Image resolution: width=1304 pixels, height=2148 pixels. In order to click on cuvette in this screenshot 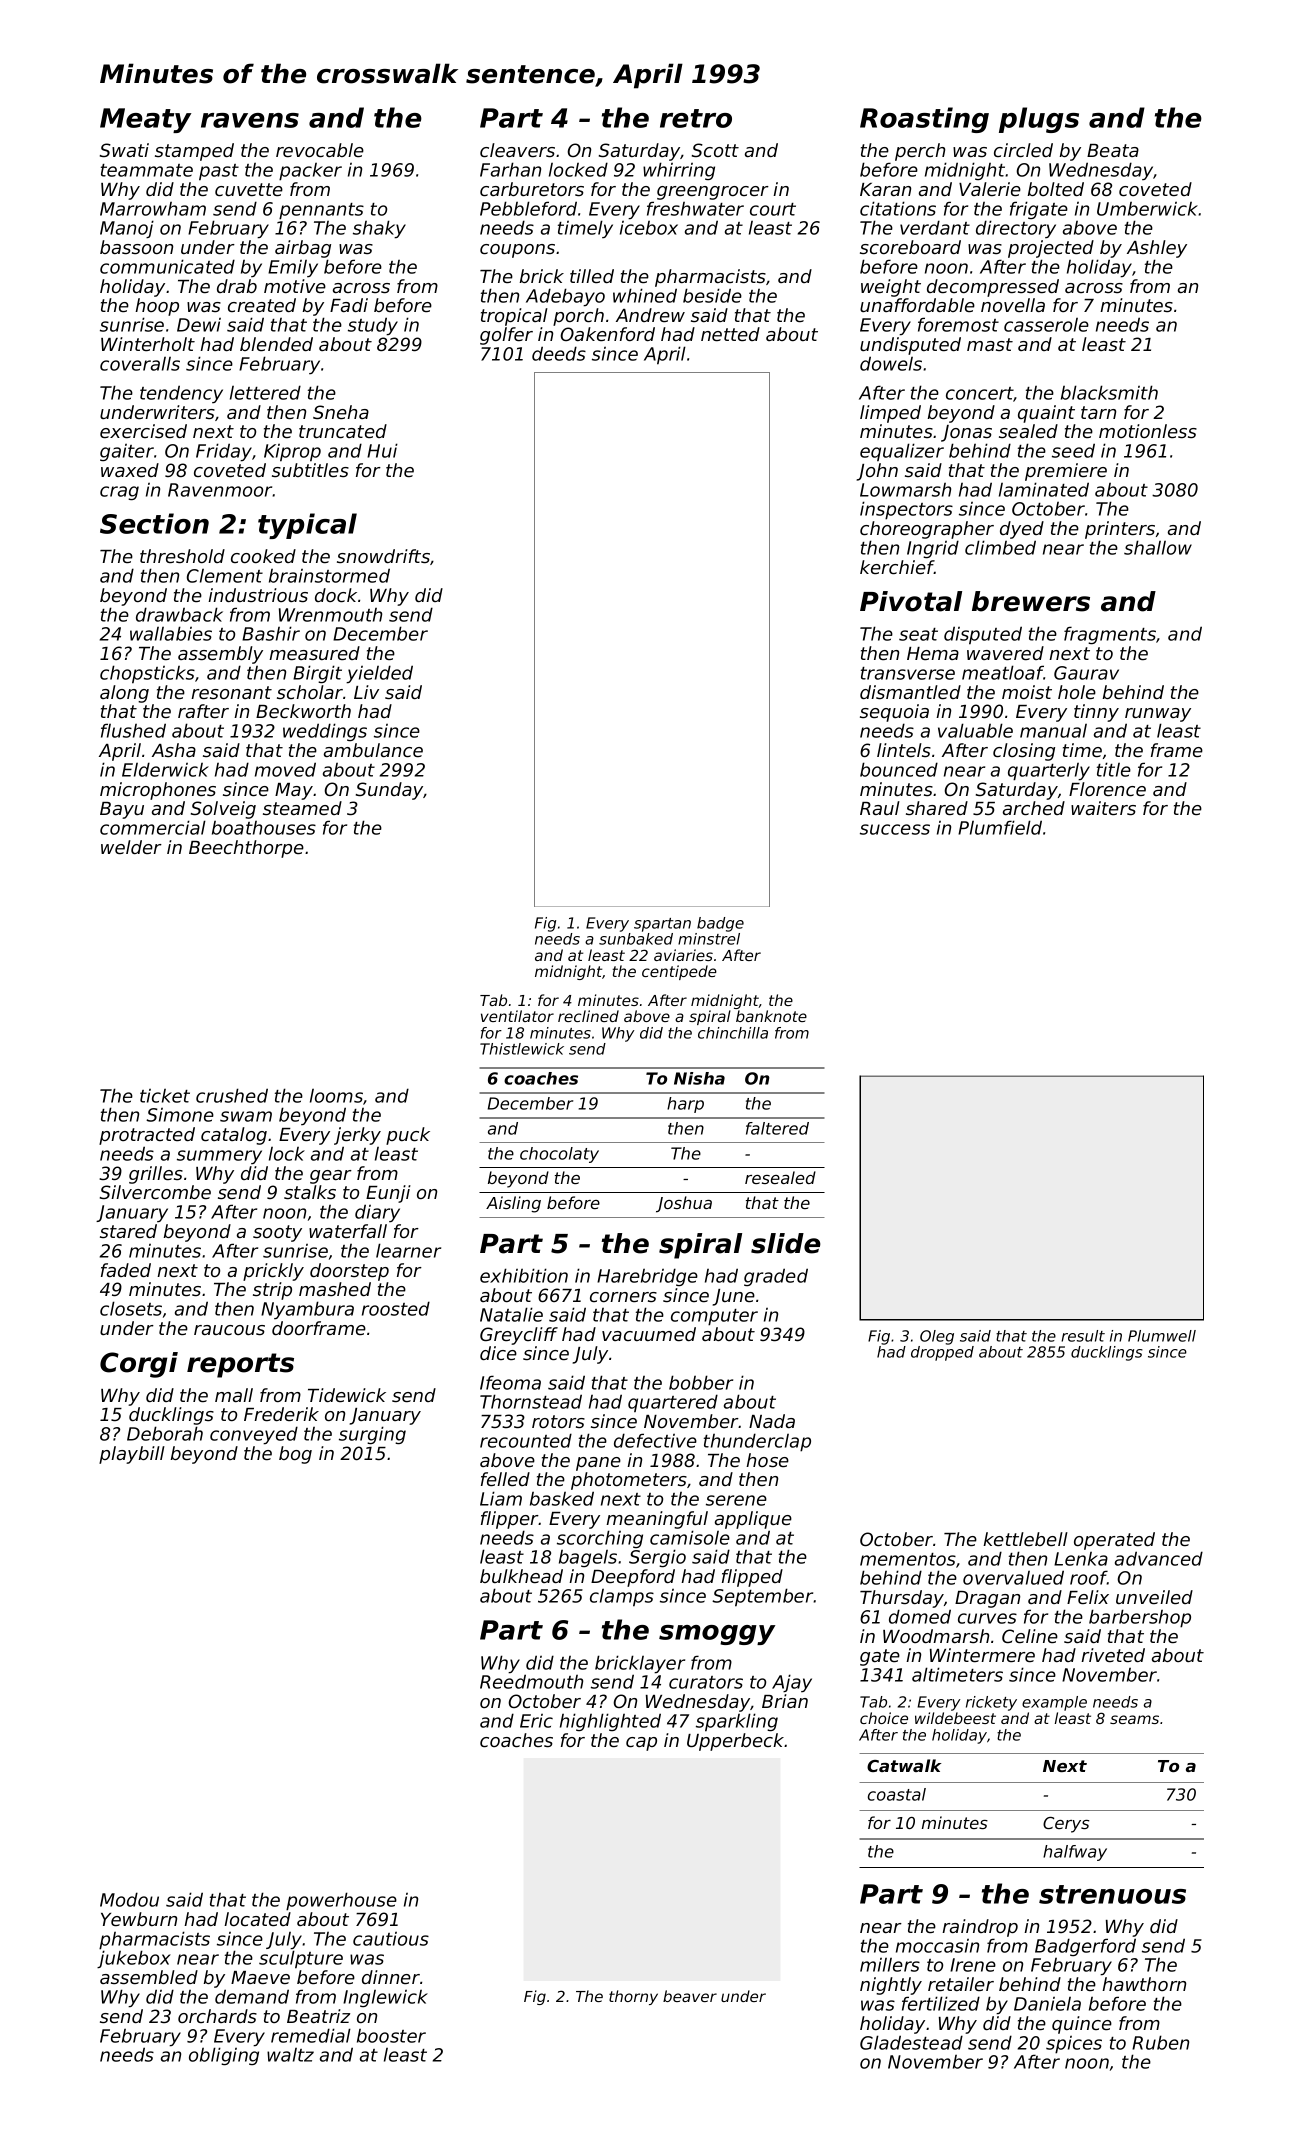, I will do `click(249, 189)`.
